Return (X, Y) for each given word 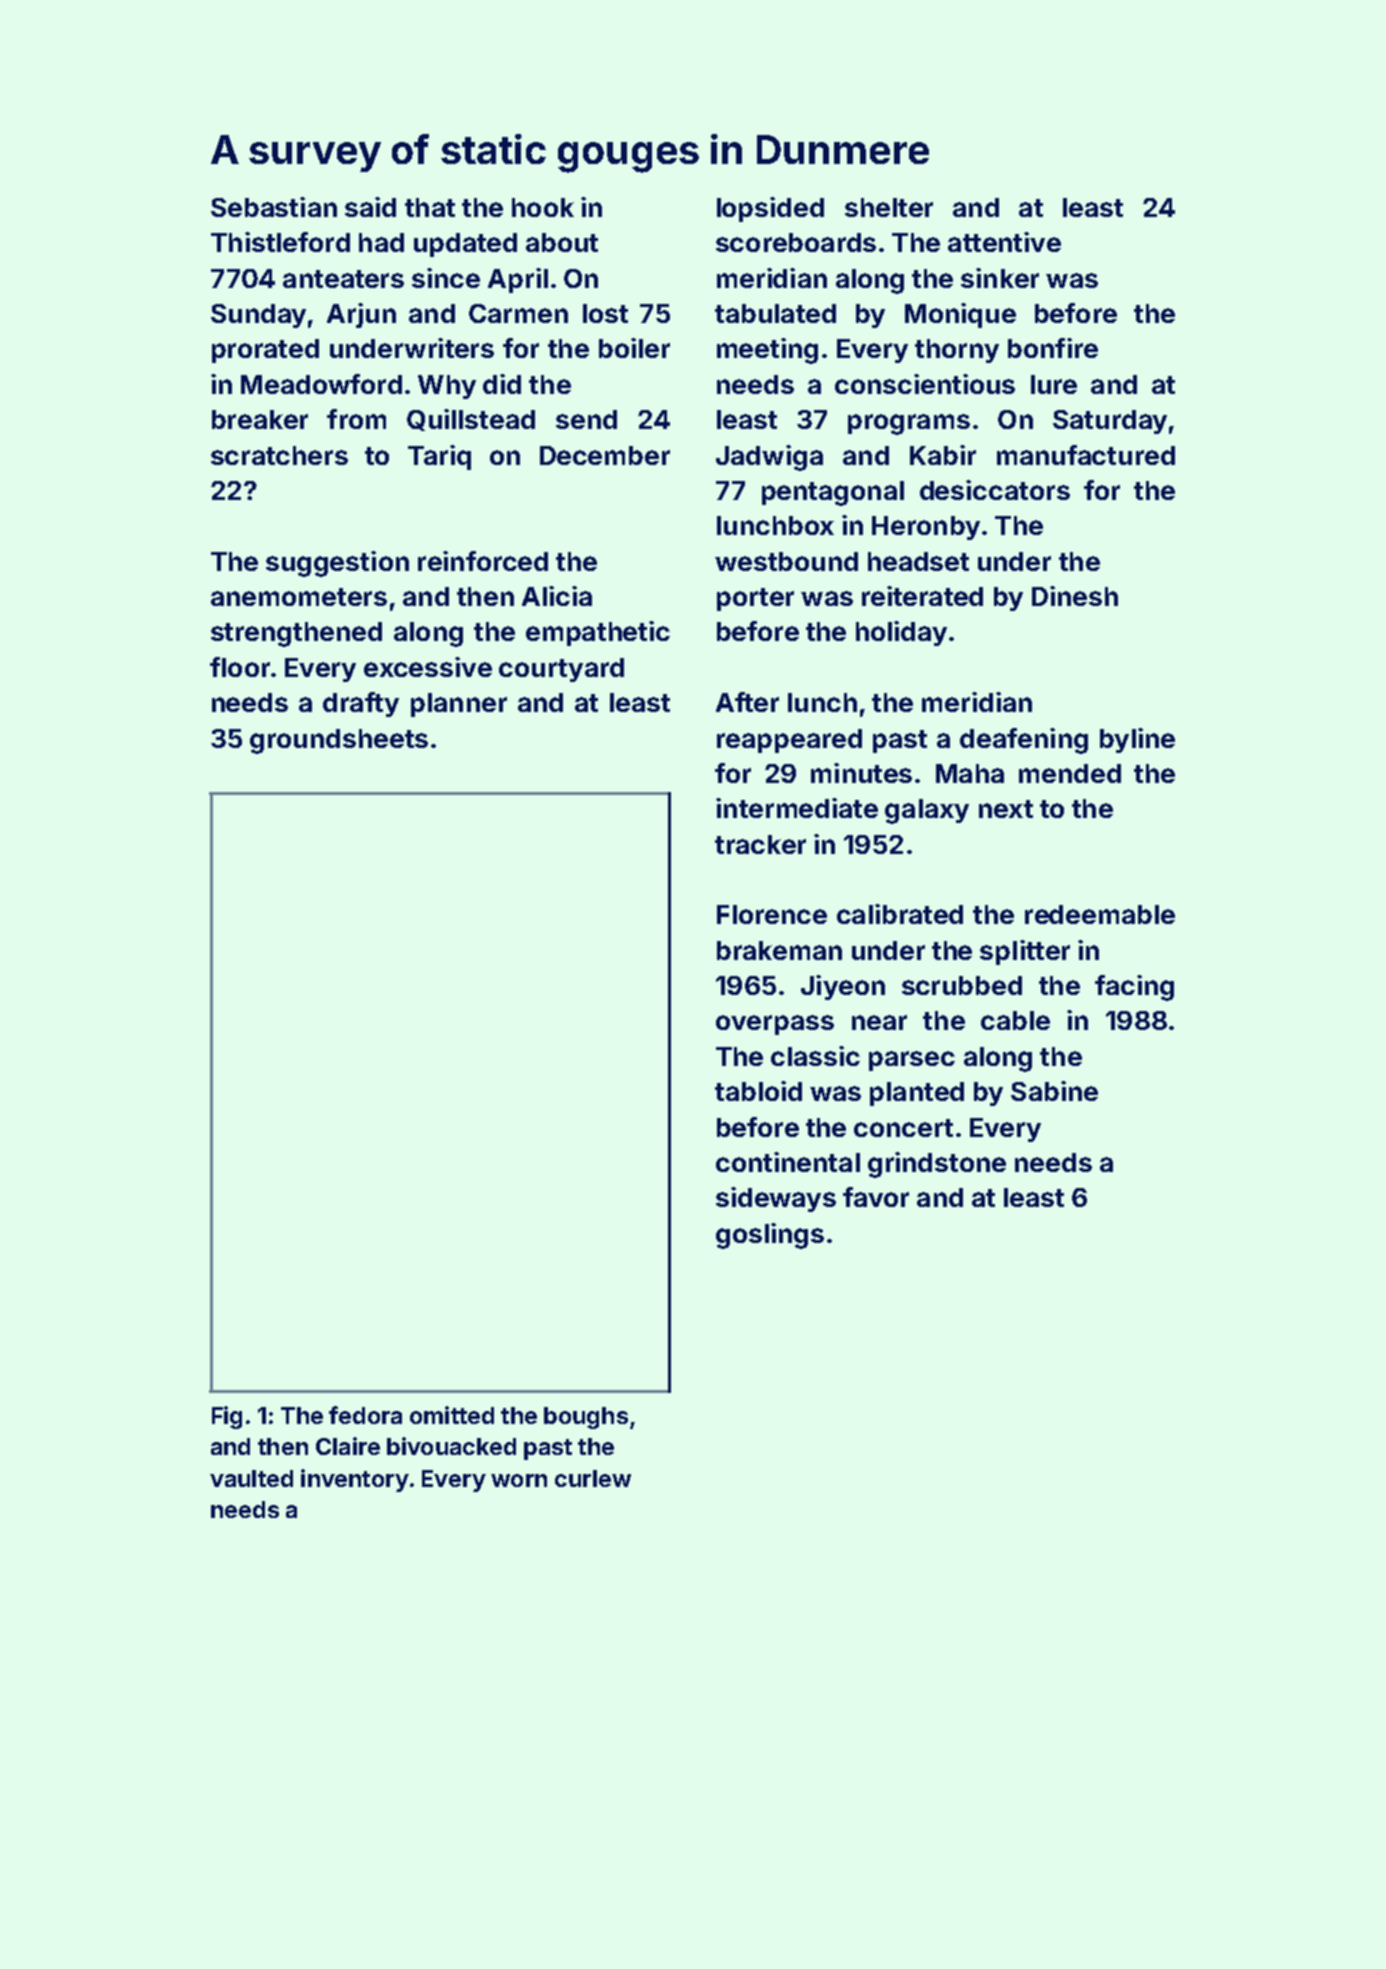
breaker (260, 419)
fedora (365, 1415)
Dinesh (1075, 596)
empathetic (598, 633)
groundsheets (339, 741)
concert (903, 1128)
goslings (770, 1236)
